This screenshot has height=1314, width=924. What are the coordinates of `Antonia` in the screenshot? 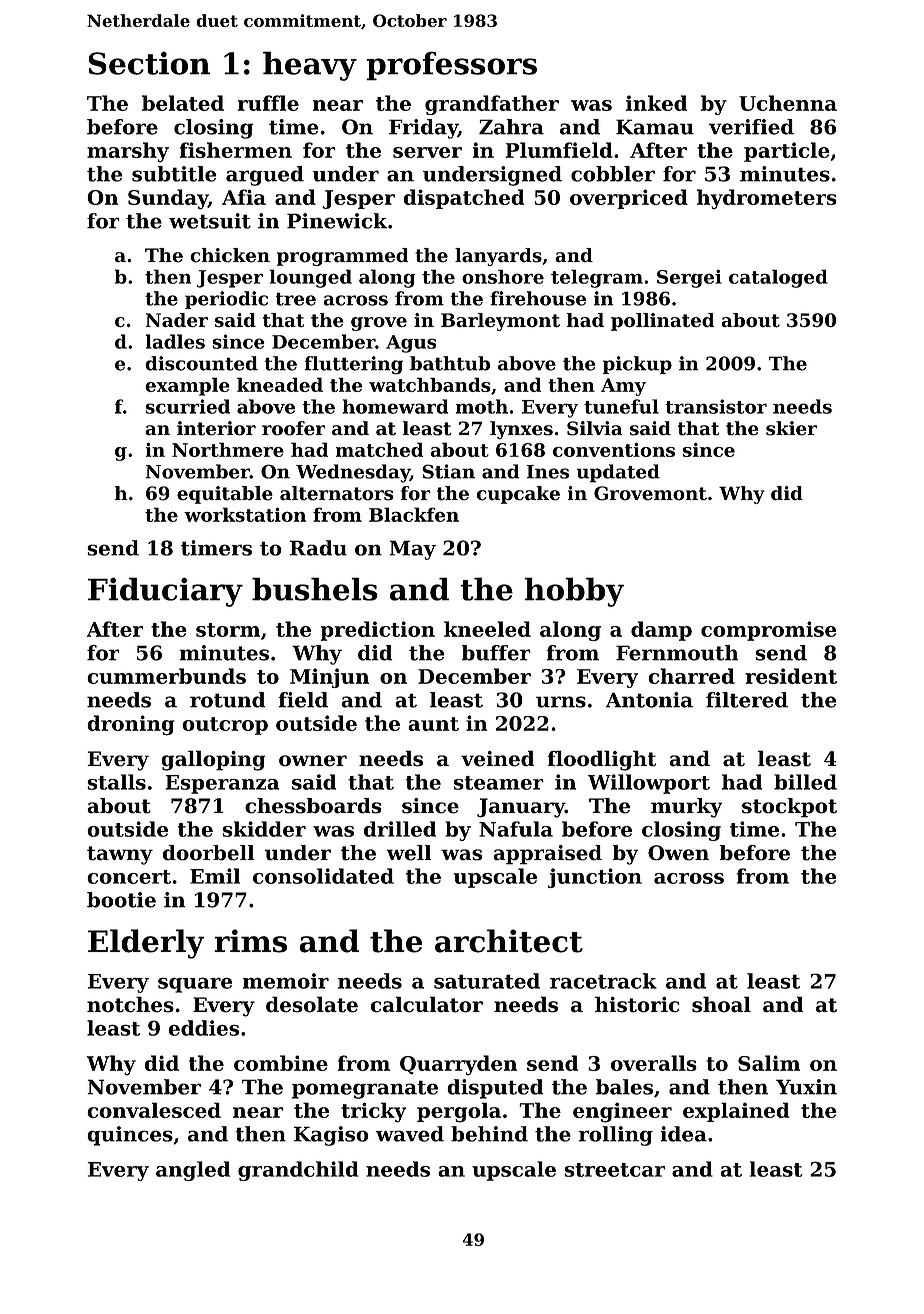 It's located at (649, 700).
